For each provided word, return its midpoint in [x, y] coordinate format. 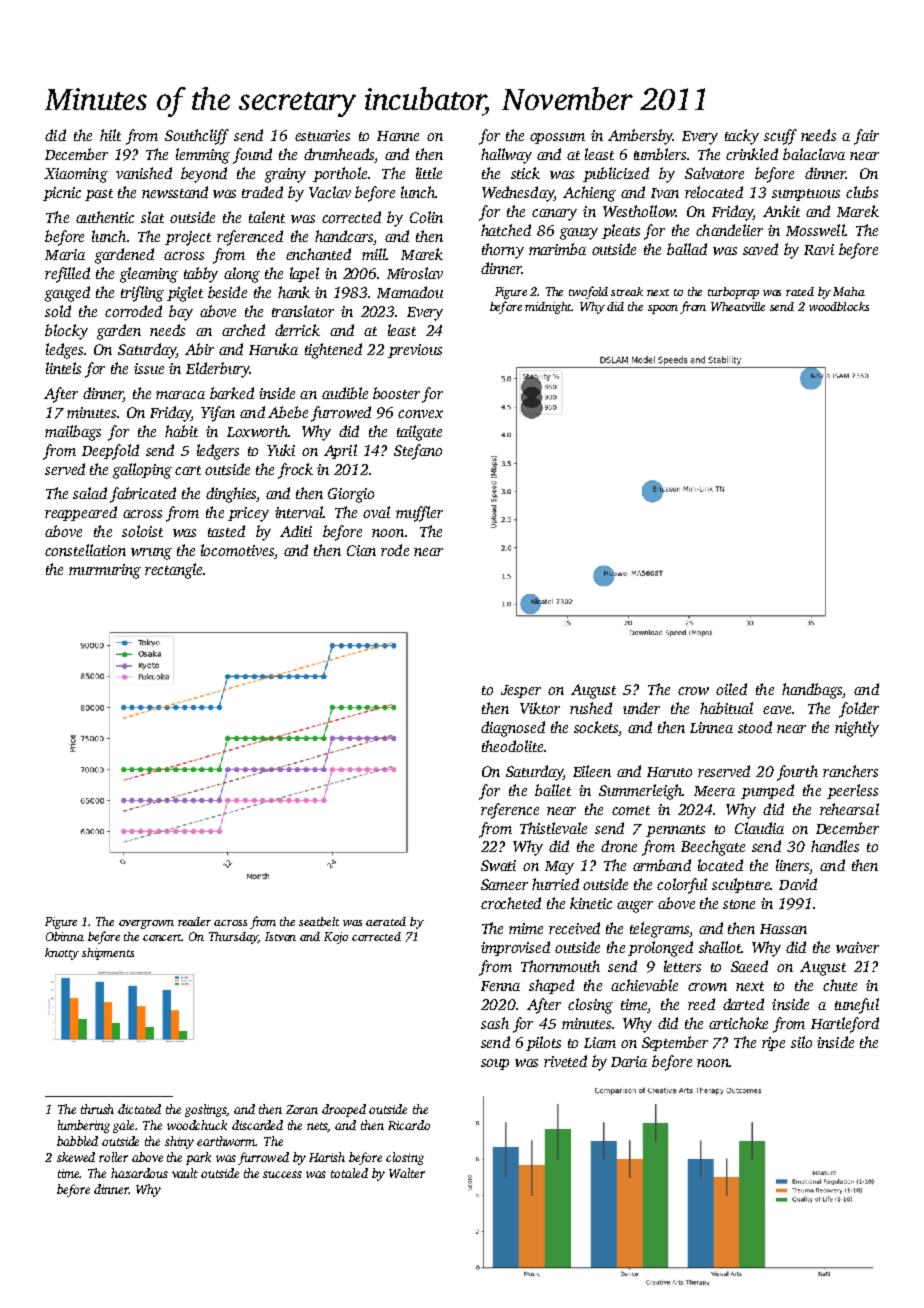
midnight [548, 308]
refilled [67, 275]
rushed [591, 708]
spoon [663, 309]
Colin [426, 217]
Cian [361, 550]
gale [124, 1126]
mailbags [73, 433]
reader [194, 921]
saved [760, 249]
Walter [407, 1173]
